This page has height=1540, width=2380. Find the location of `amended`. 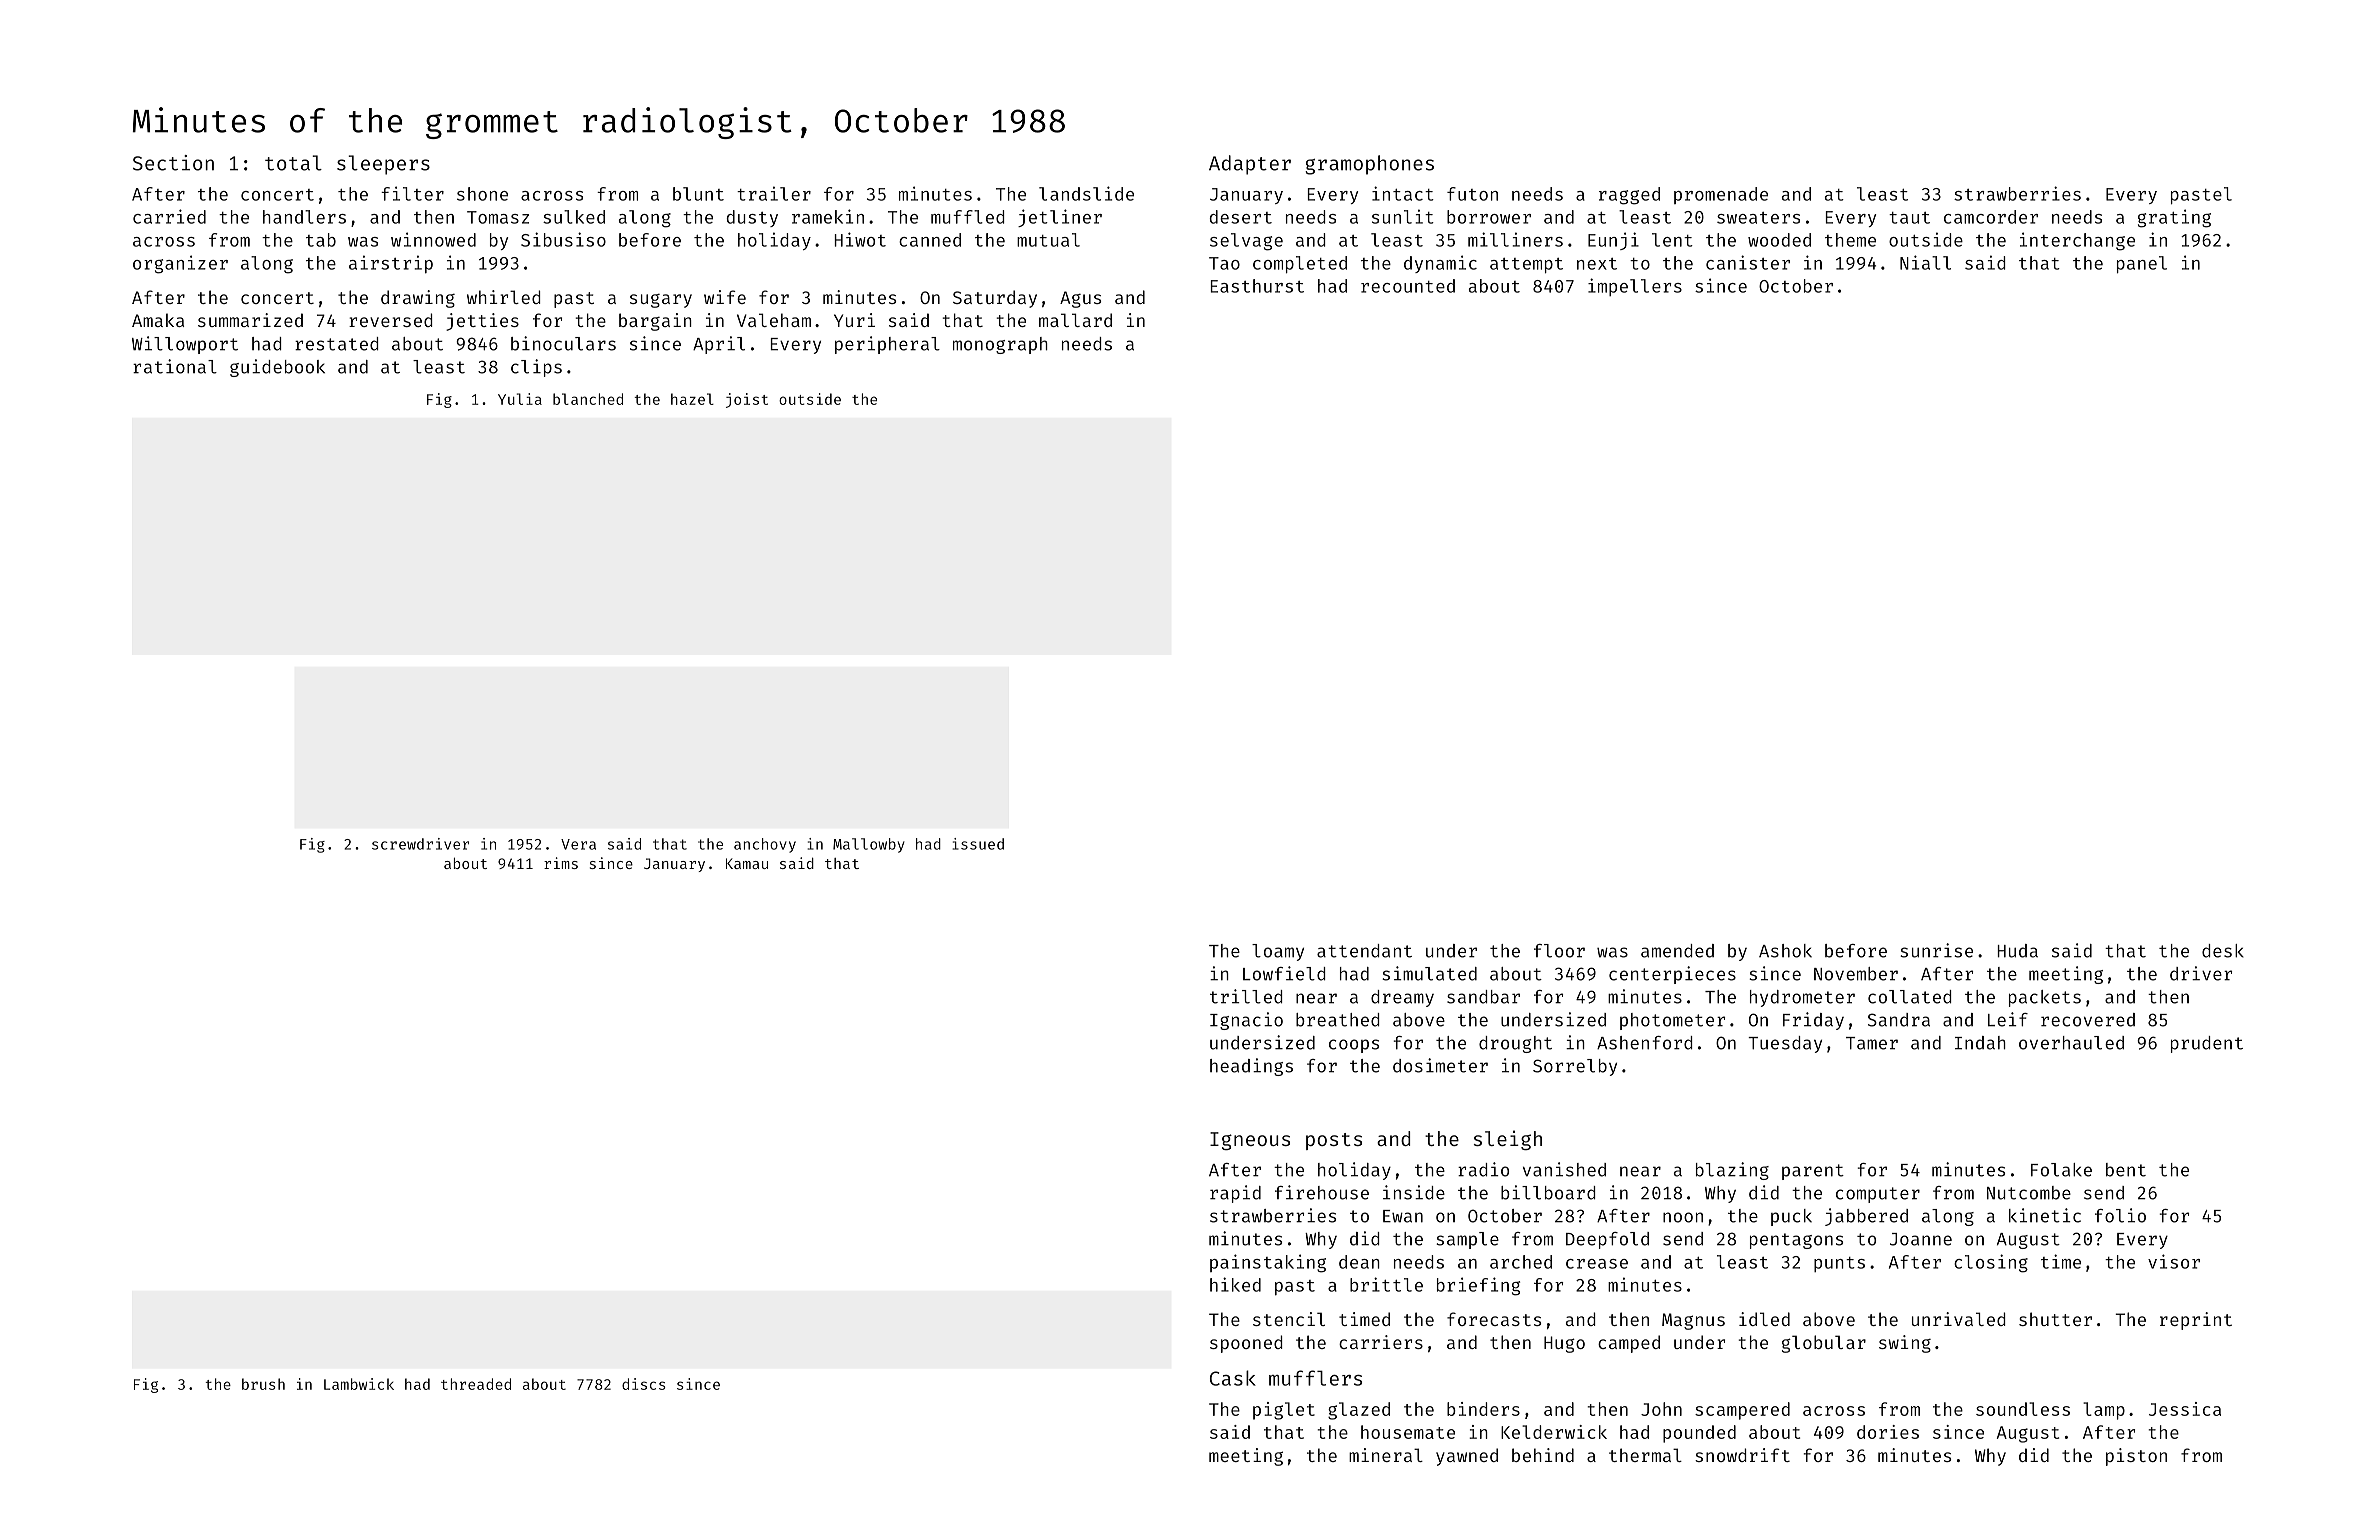

amended is located at coordinates (1677, 951).
